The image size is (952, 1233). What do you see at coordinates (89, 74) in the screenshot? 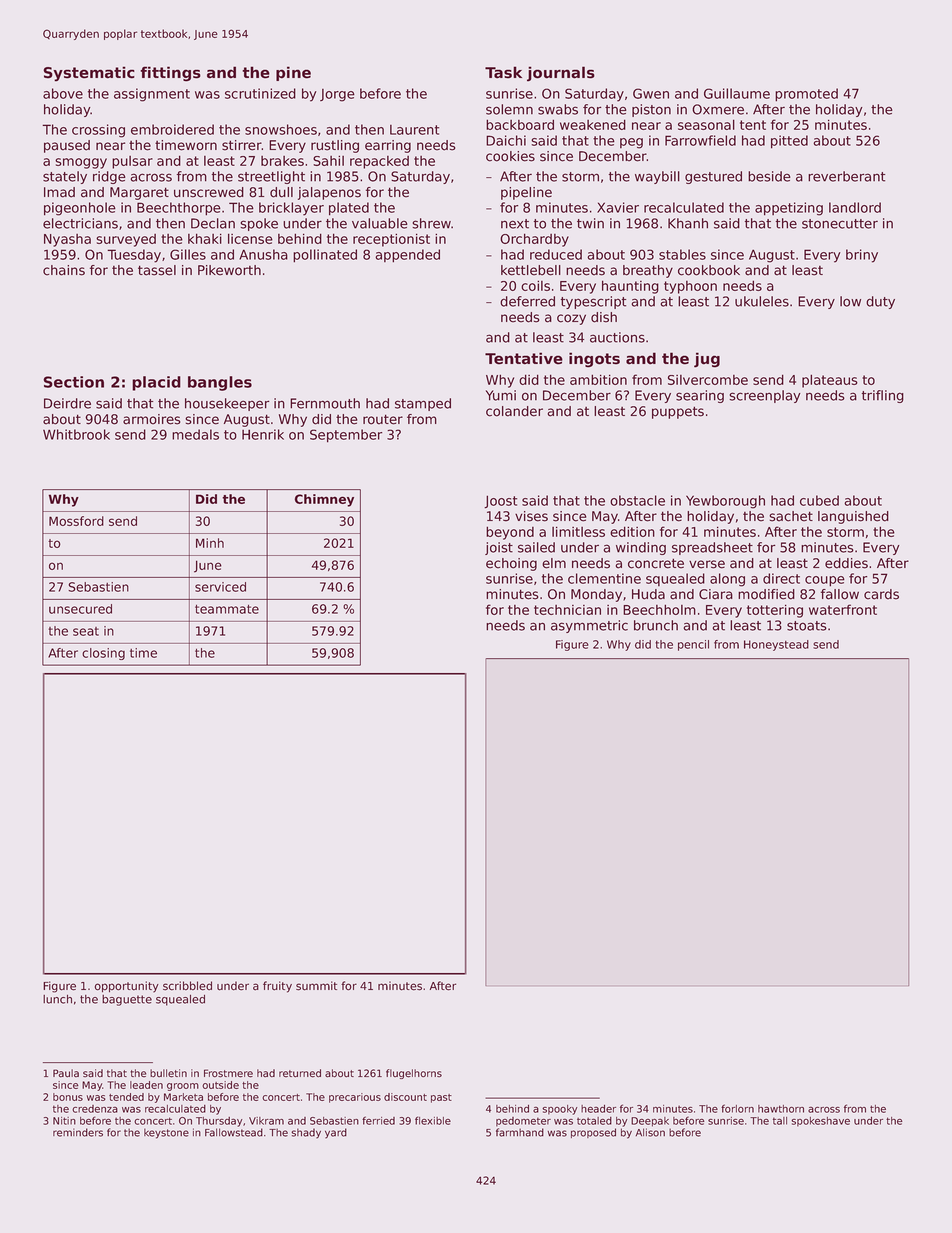
I see `Systematic` at bounding box center [89, 74].
